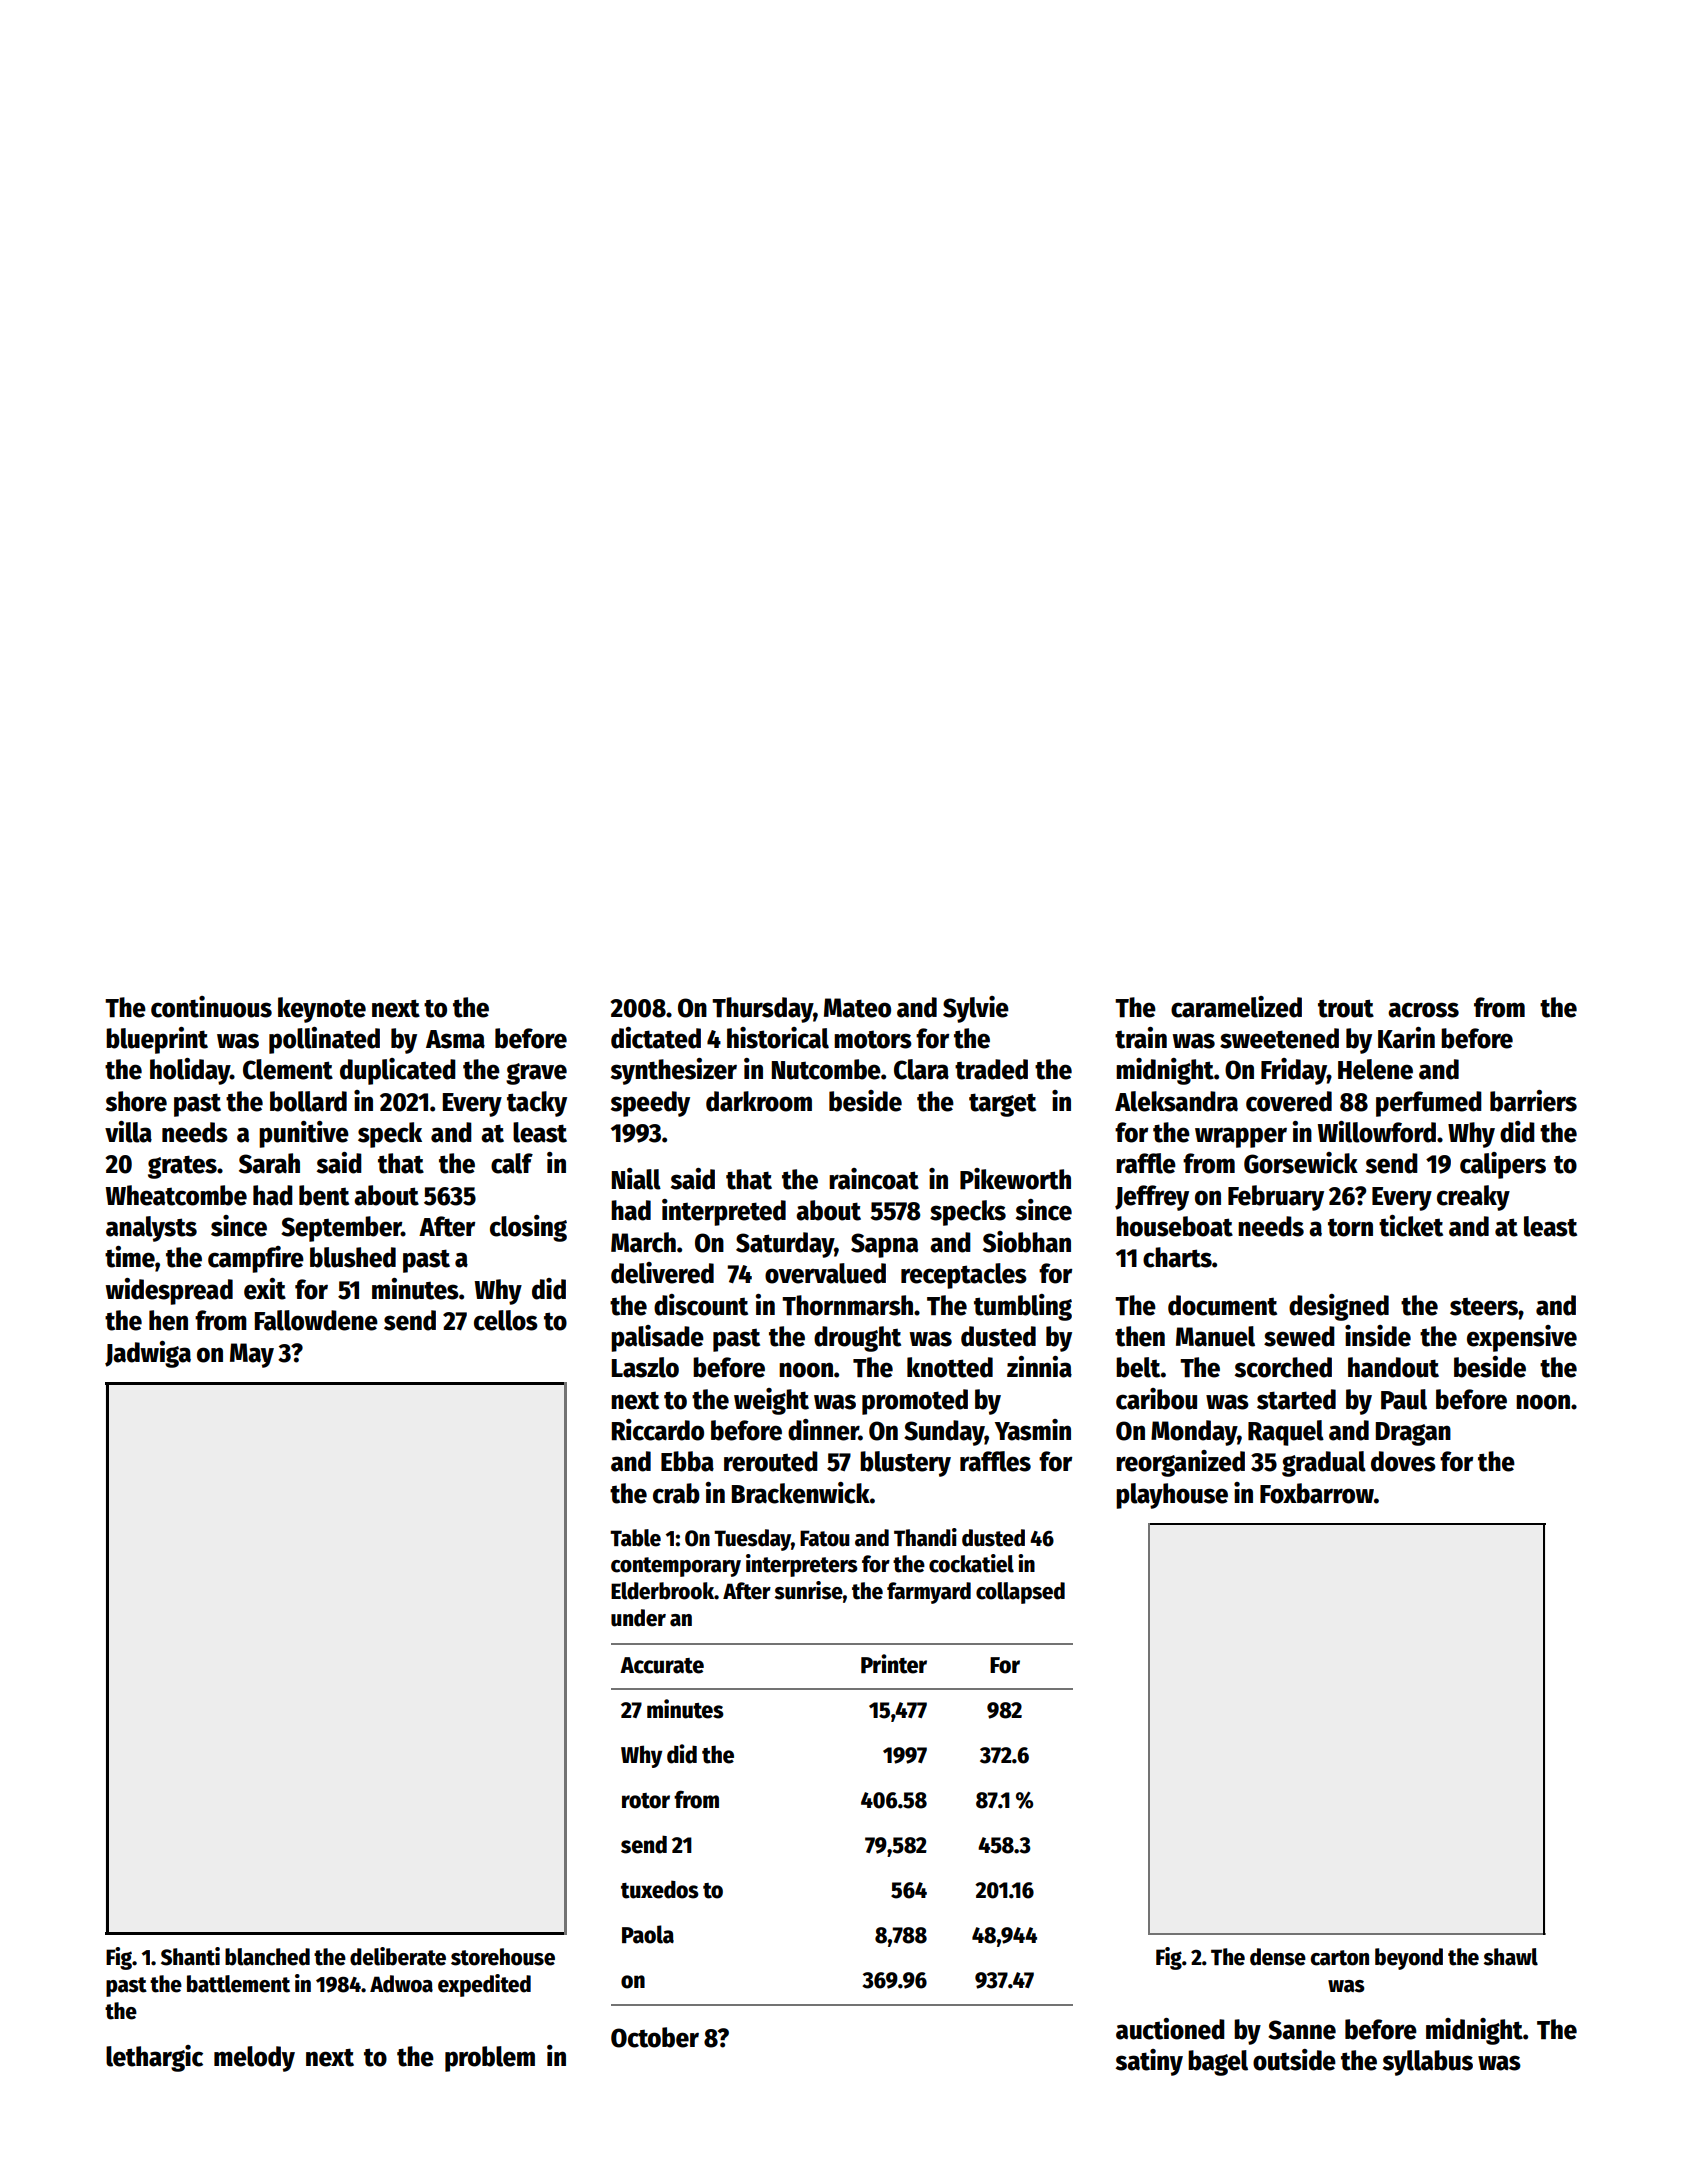 This screenshot has height=2178, width=1683. Describe the element at coordinates (645, 1367) in the screenshot. I see `Laszlo` at that location.
